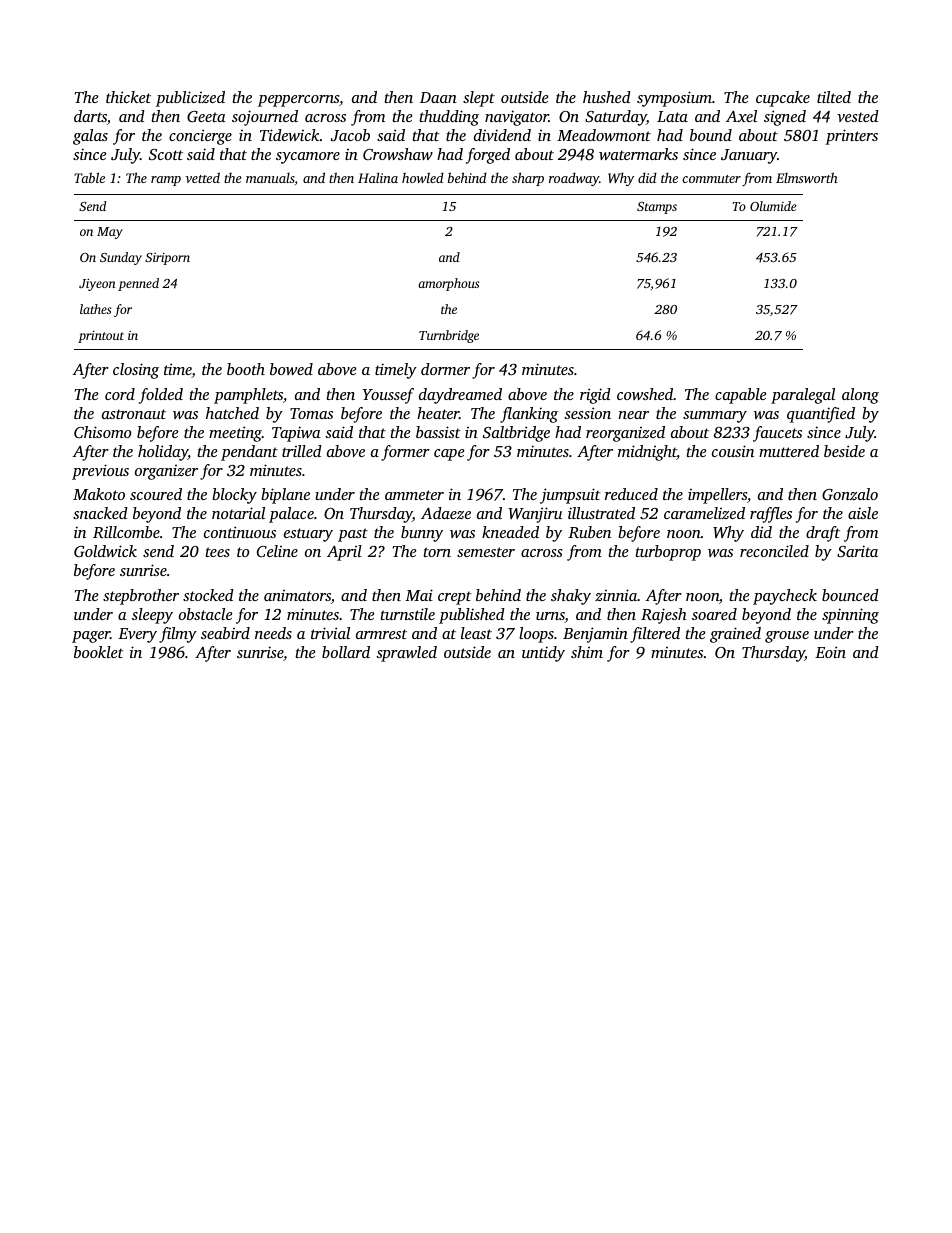 Image resolution: width=952 pixels, height=1233 pixels. Describe the element at coordinates (857, 551) in the screenshot. I see `Sarita` at that location.
